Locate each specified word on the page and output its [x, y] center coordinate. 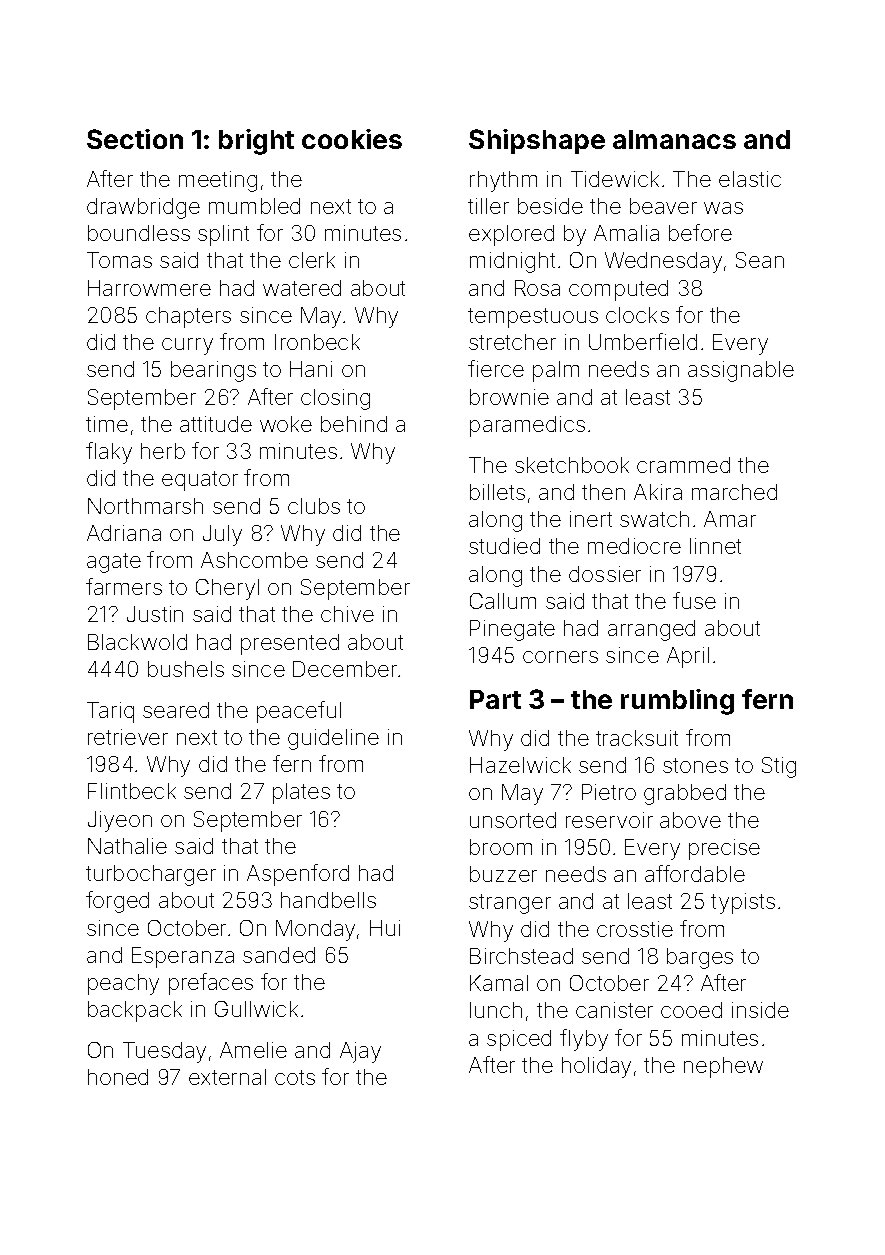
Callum [503, 601]
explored [511, 235]
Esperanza [183, 957]
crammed [683, 465]
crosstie [635, 929]
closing [335, 399]
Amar [730, 519]
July [222, 535]
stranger [510, 904]
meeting [218, 181]
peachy [123, 984]
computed [618, 290]
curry [187, 346]
